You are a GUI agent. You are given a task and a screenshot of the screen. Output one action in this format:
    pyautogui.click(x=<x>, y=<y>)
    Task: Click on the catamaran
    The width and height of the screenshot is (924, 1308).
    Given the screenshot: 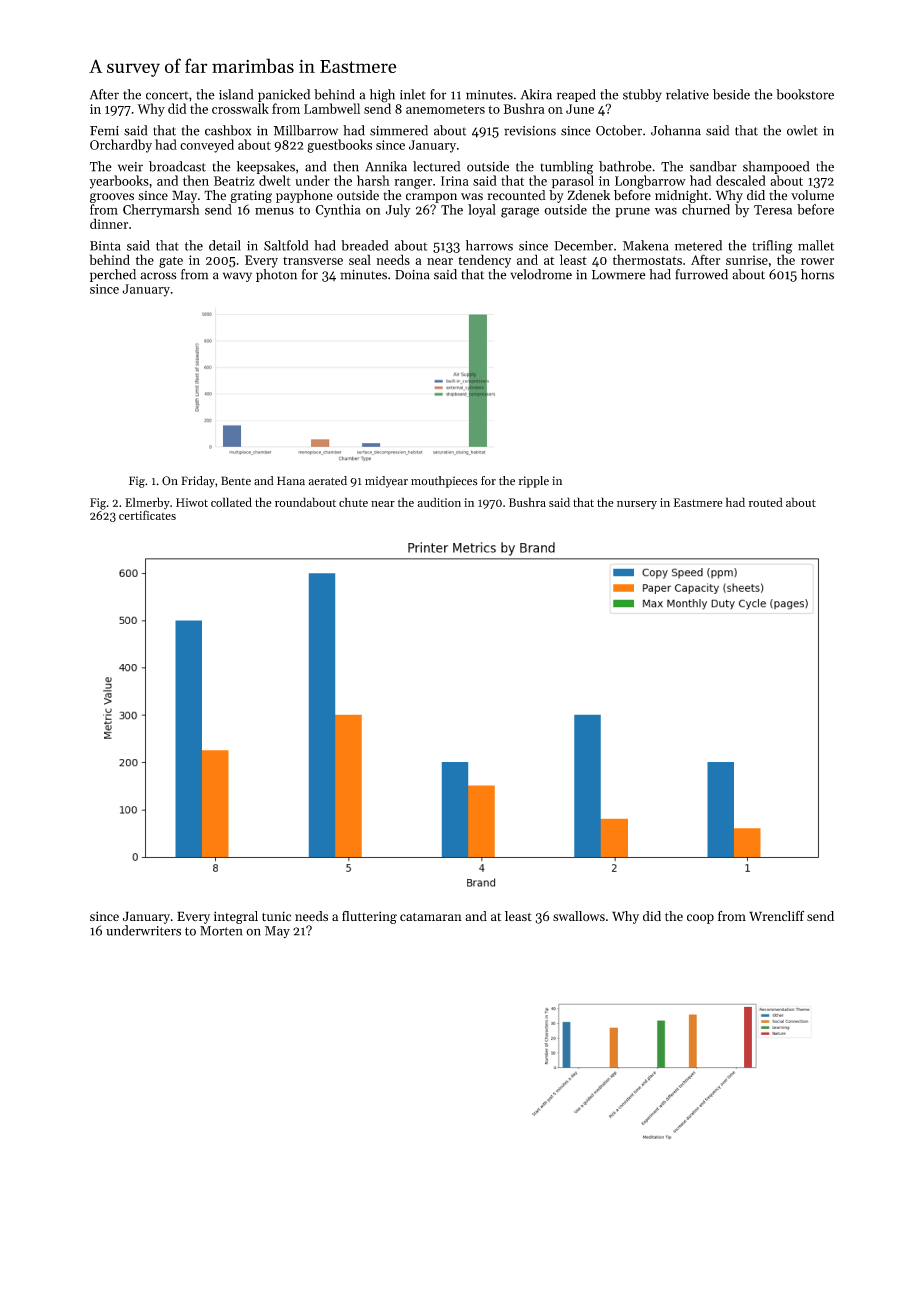 What is the action you would take?
    pyautogui.click(x=431, y=917)
